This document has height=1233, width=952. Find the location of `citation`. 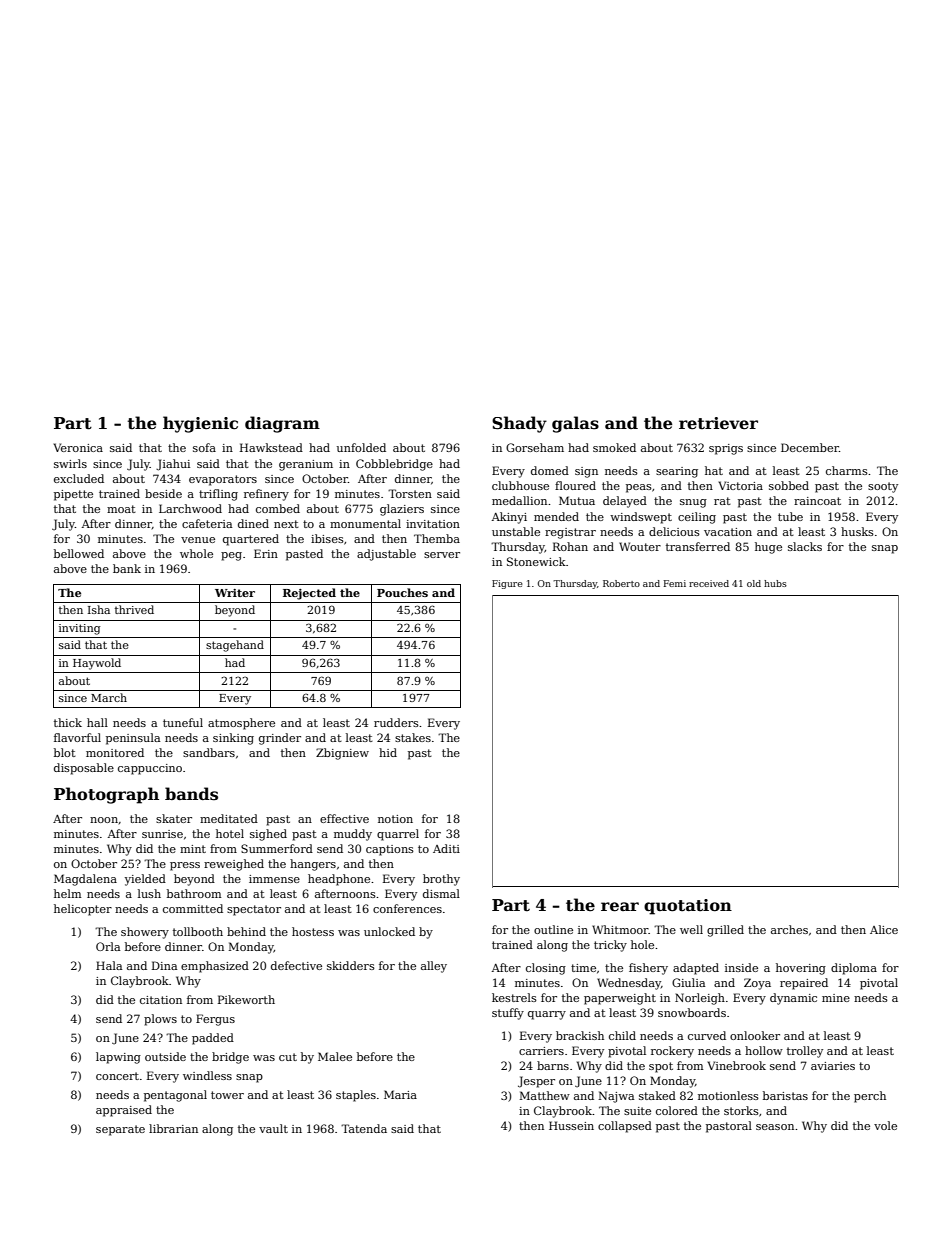

citation is located at coordinates (161, 1000).
